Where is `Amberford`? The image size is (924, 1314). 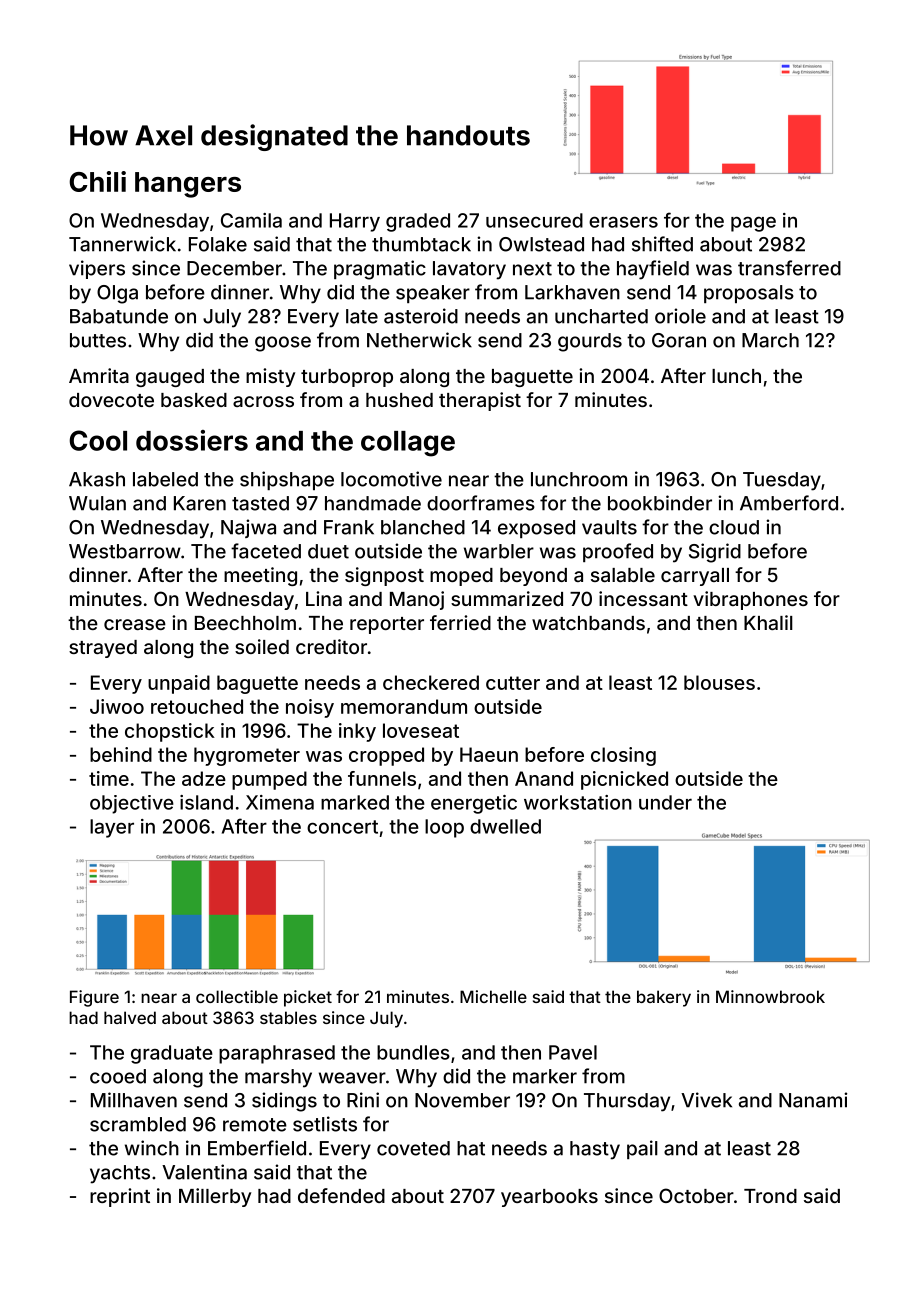
Amberford is located at coordinates (789, 503).
